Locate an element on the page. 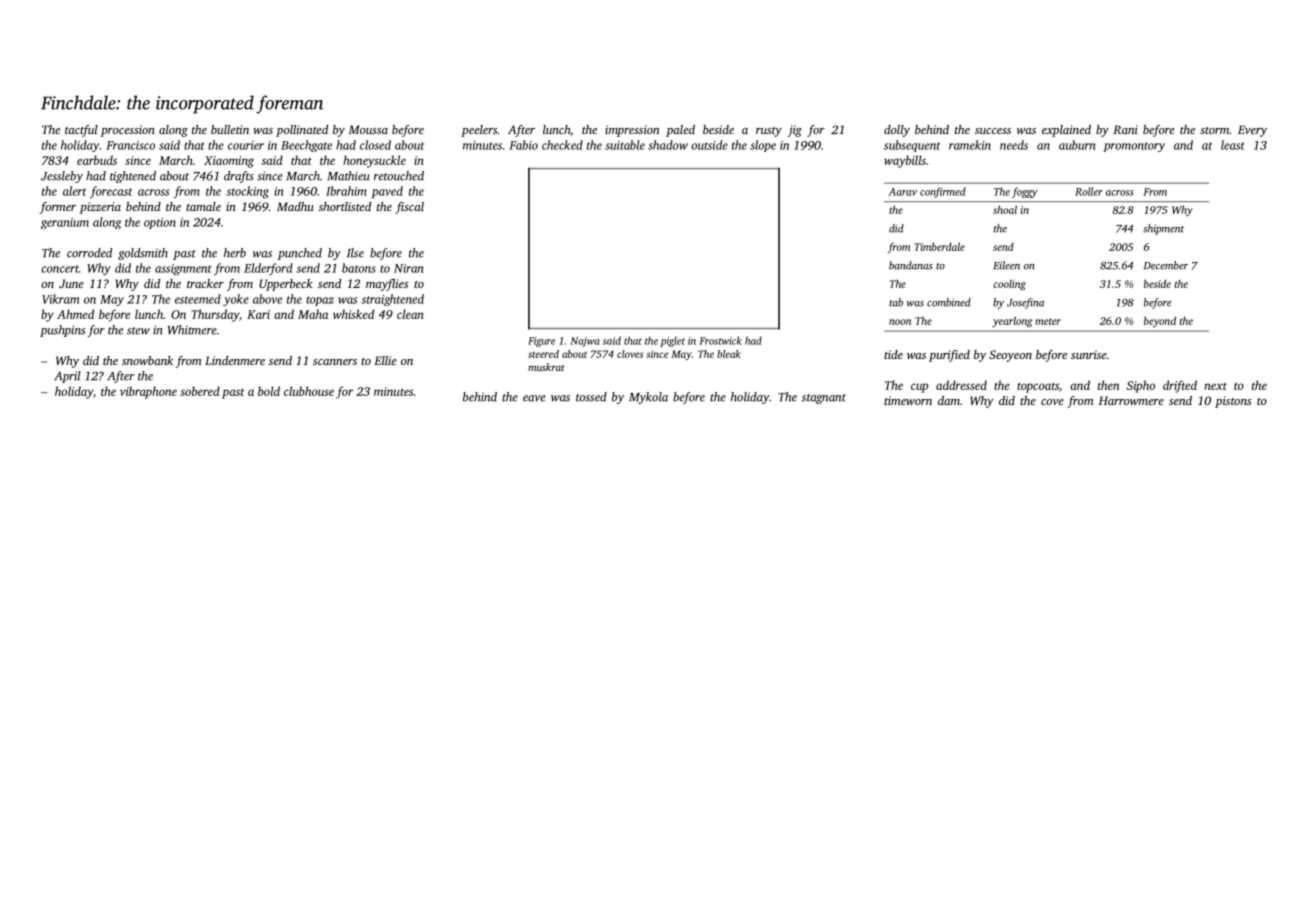 This image has width=1308, height=924. vibraphone is located at coordinates (148, 392).
